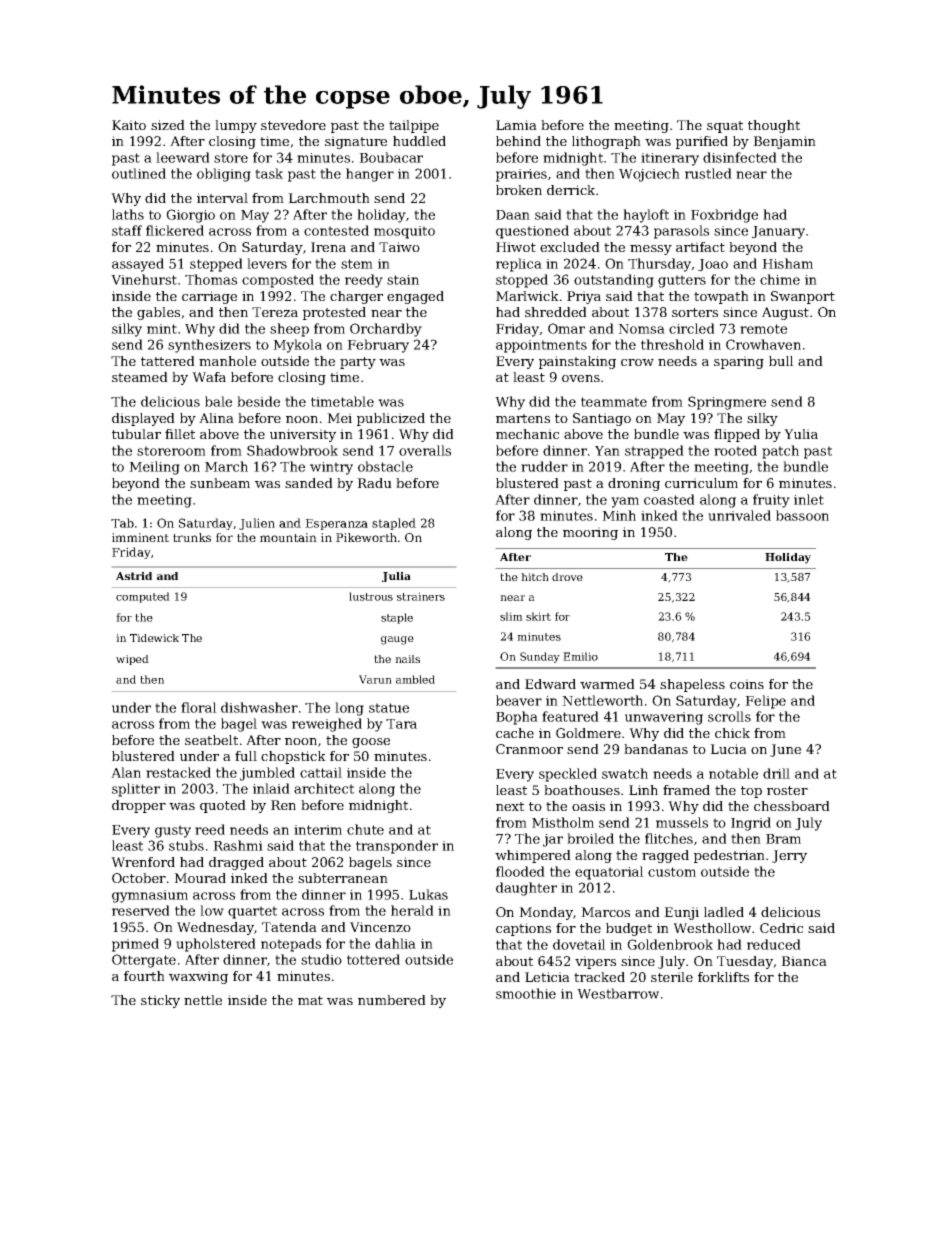 The height and width of the screenshot is (1233, 952). What do you see at coordinates (198, 977) in the screenshot?
I see `waxwing` at bounding box center [198, 977].
